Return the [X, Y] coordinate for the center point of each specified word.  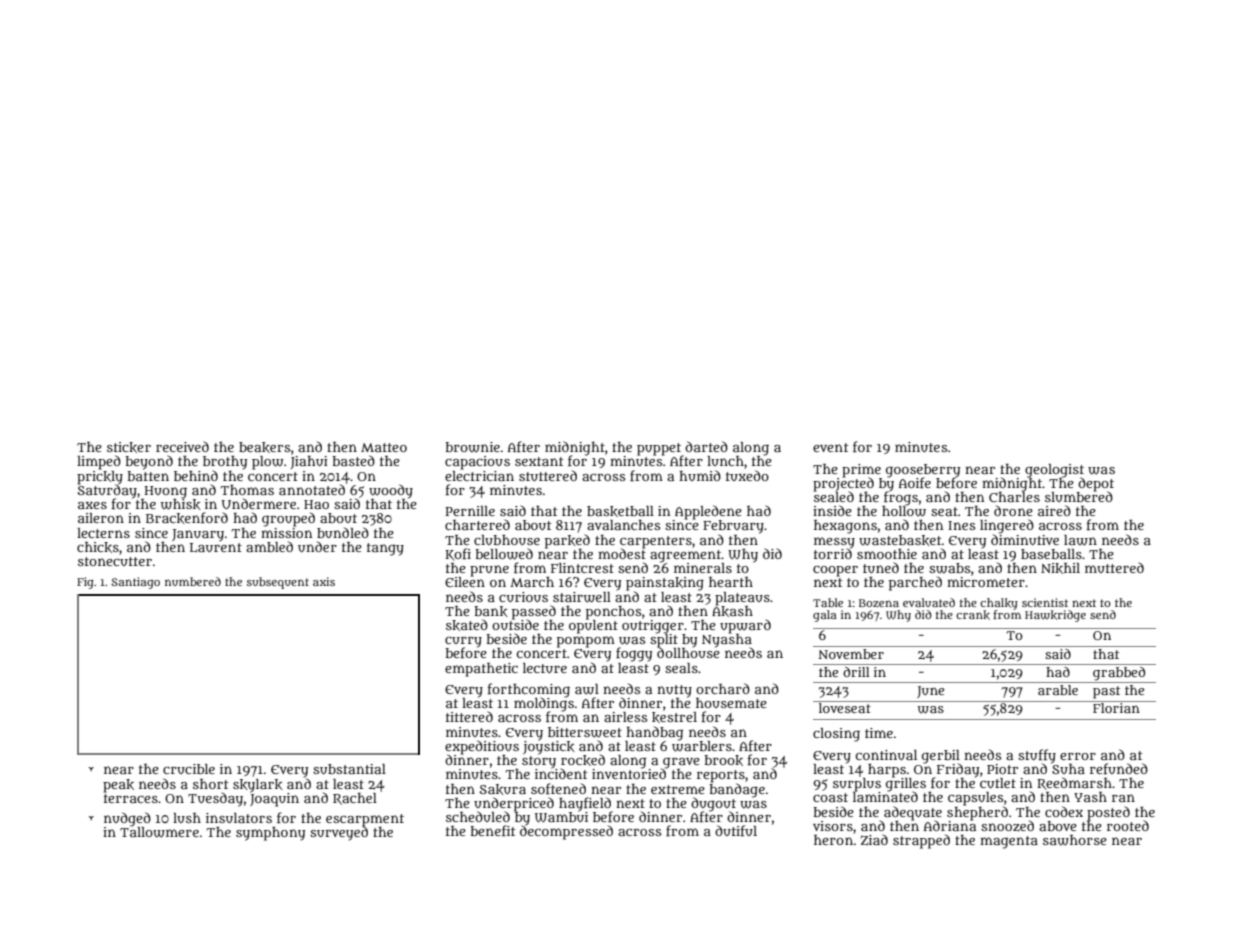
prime [861, 470]
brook [723, 760]
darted [706, 446]
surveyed [339, 833]
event [831, 447]
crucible [189, 769]
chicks [98, 547]
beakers [264, 447]
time [879, 733]
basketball [620, 511]
